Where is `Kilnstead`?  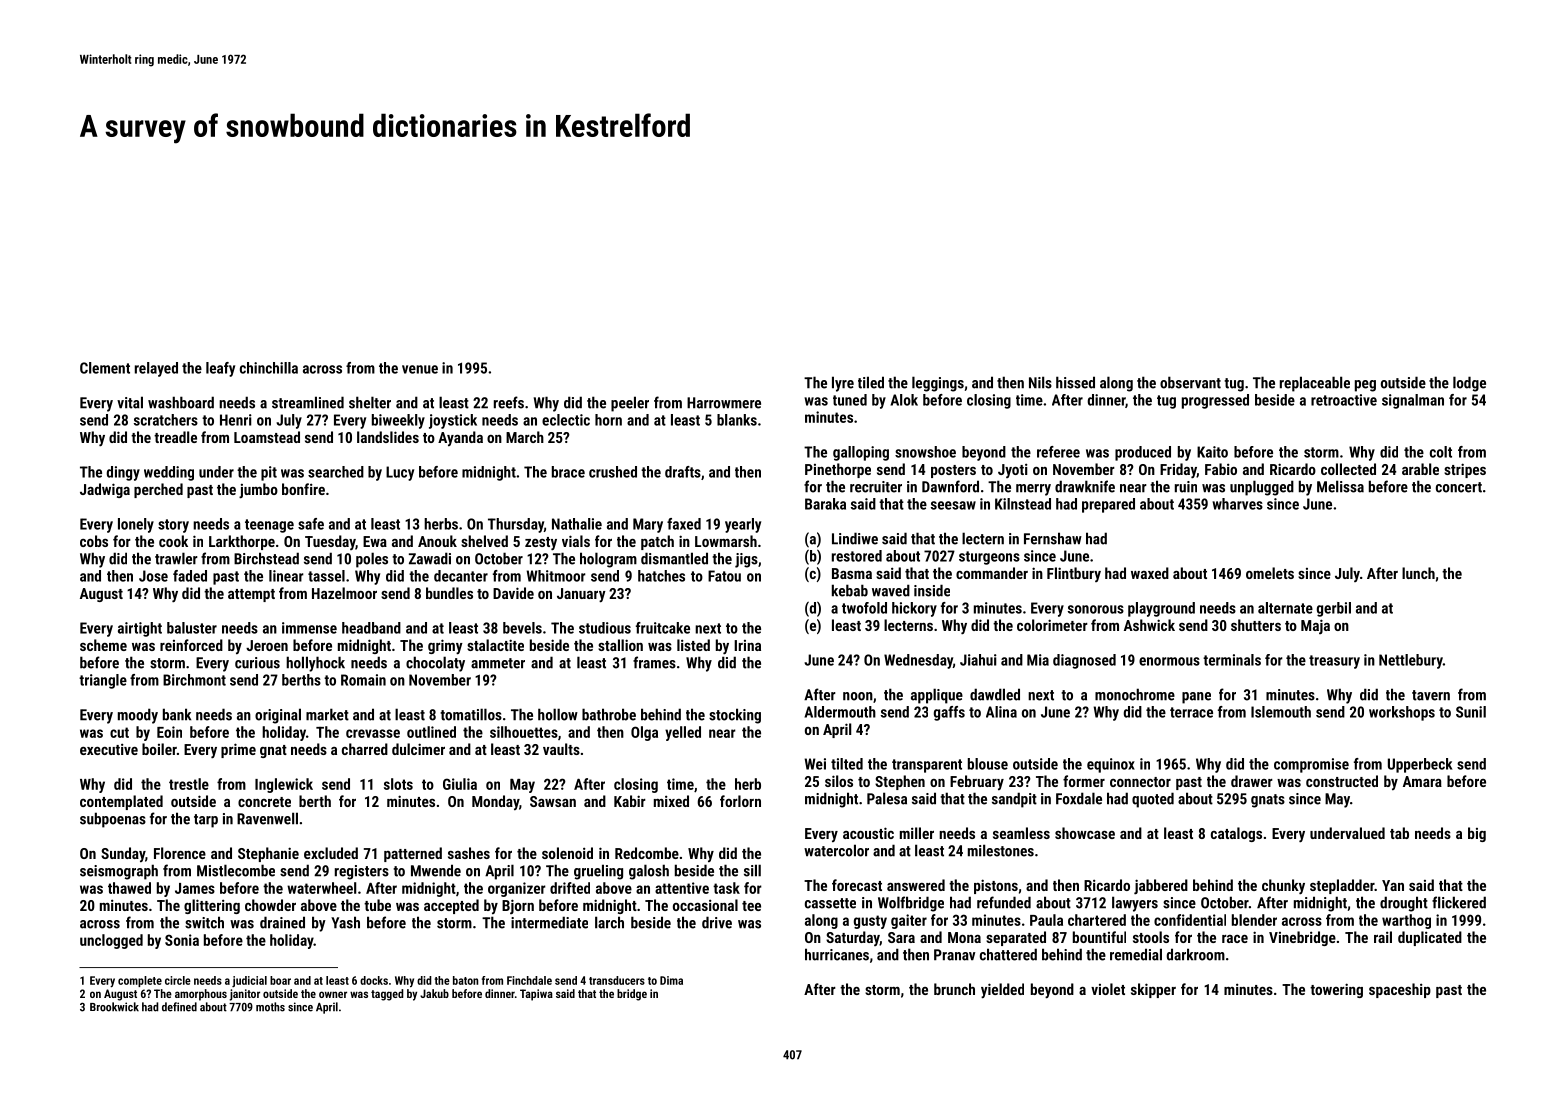
Kilnstead is located at coordinates (1023, 504).
